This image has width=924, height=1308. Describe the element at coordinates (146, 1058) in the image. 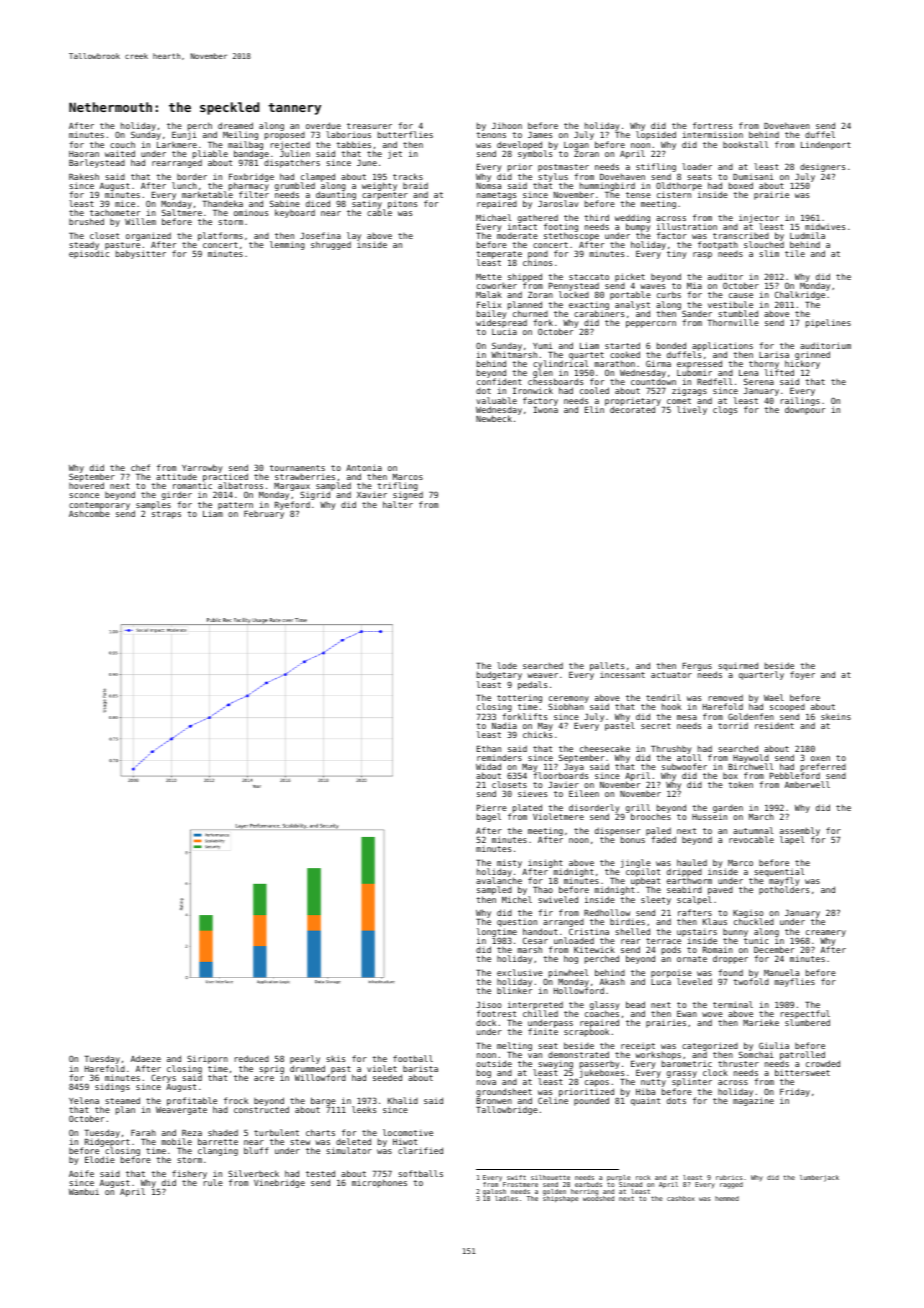

I see `Adaeze` at that location.
